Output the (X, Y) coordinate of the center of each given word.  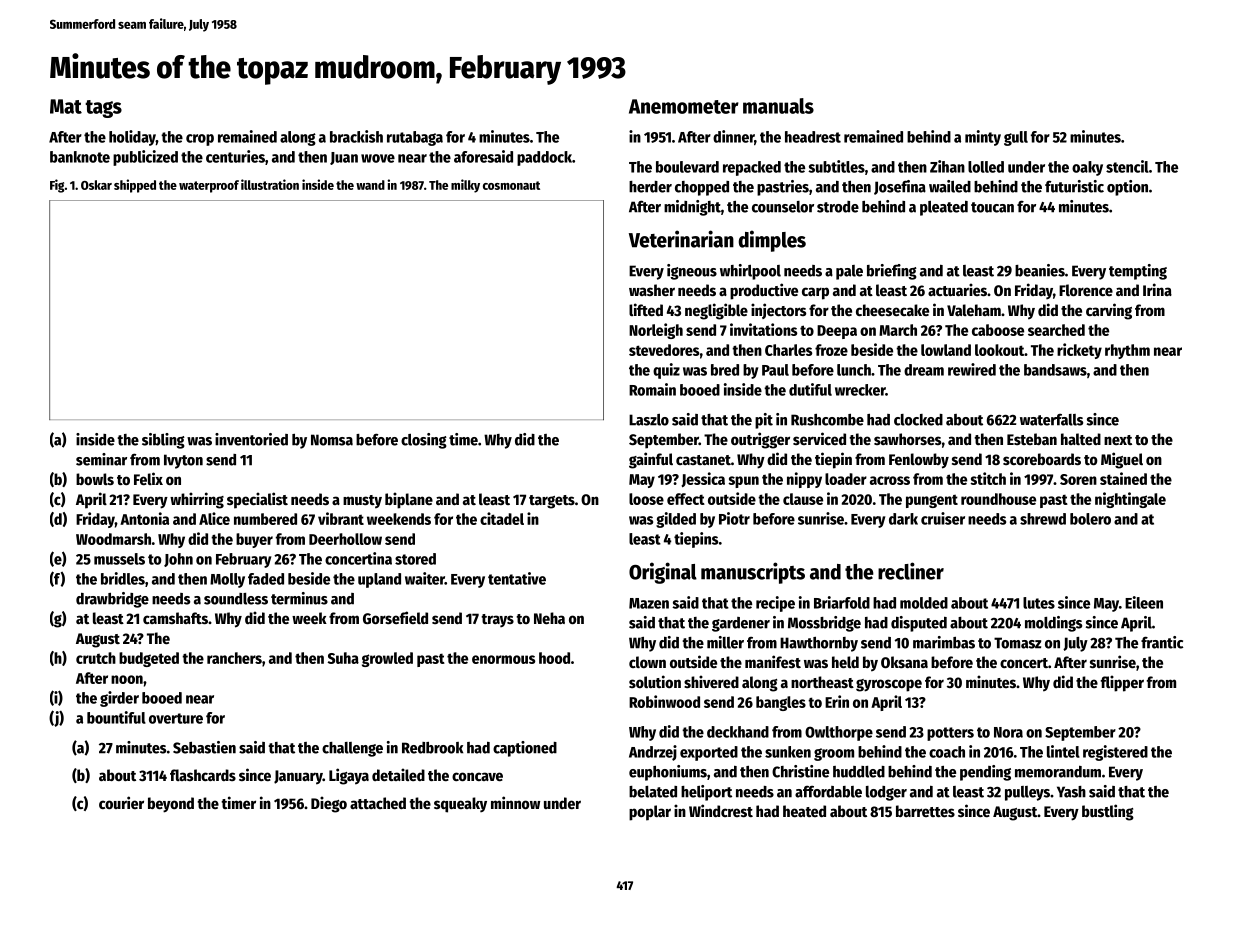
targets (552, 502)
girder (119, 699)
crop (200, 140)
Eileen (1144, 602)
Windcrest (721, 810)
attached (378, 803)
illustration (270, 184)
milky (465, 186)
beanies (1040, 270)
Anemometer (684, 106)
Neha (549, 618)
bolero (1090, 519)
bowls (95, 479)
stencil (1127, 166)
